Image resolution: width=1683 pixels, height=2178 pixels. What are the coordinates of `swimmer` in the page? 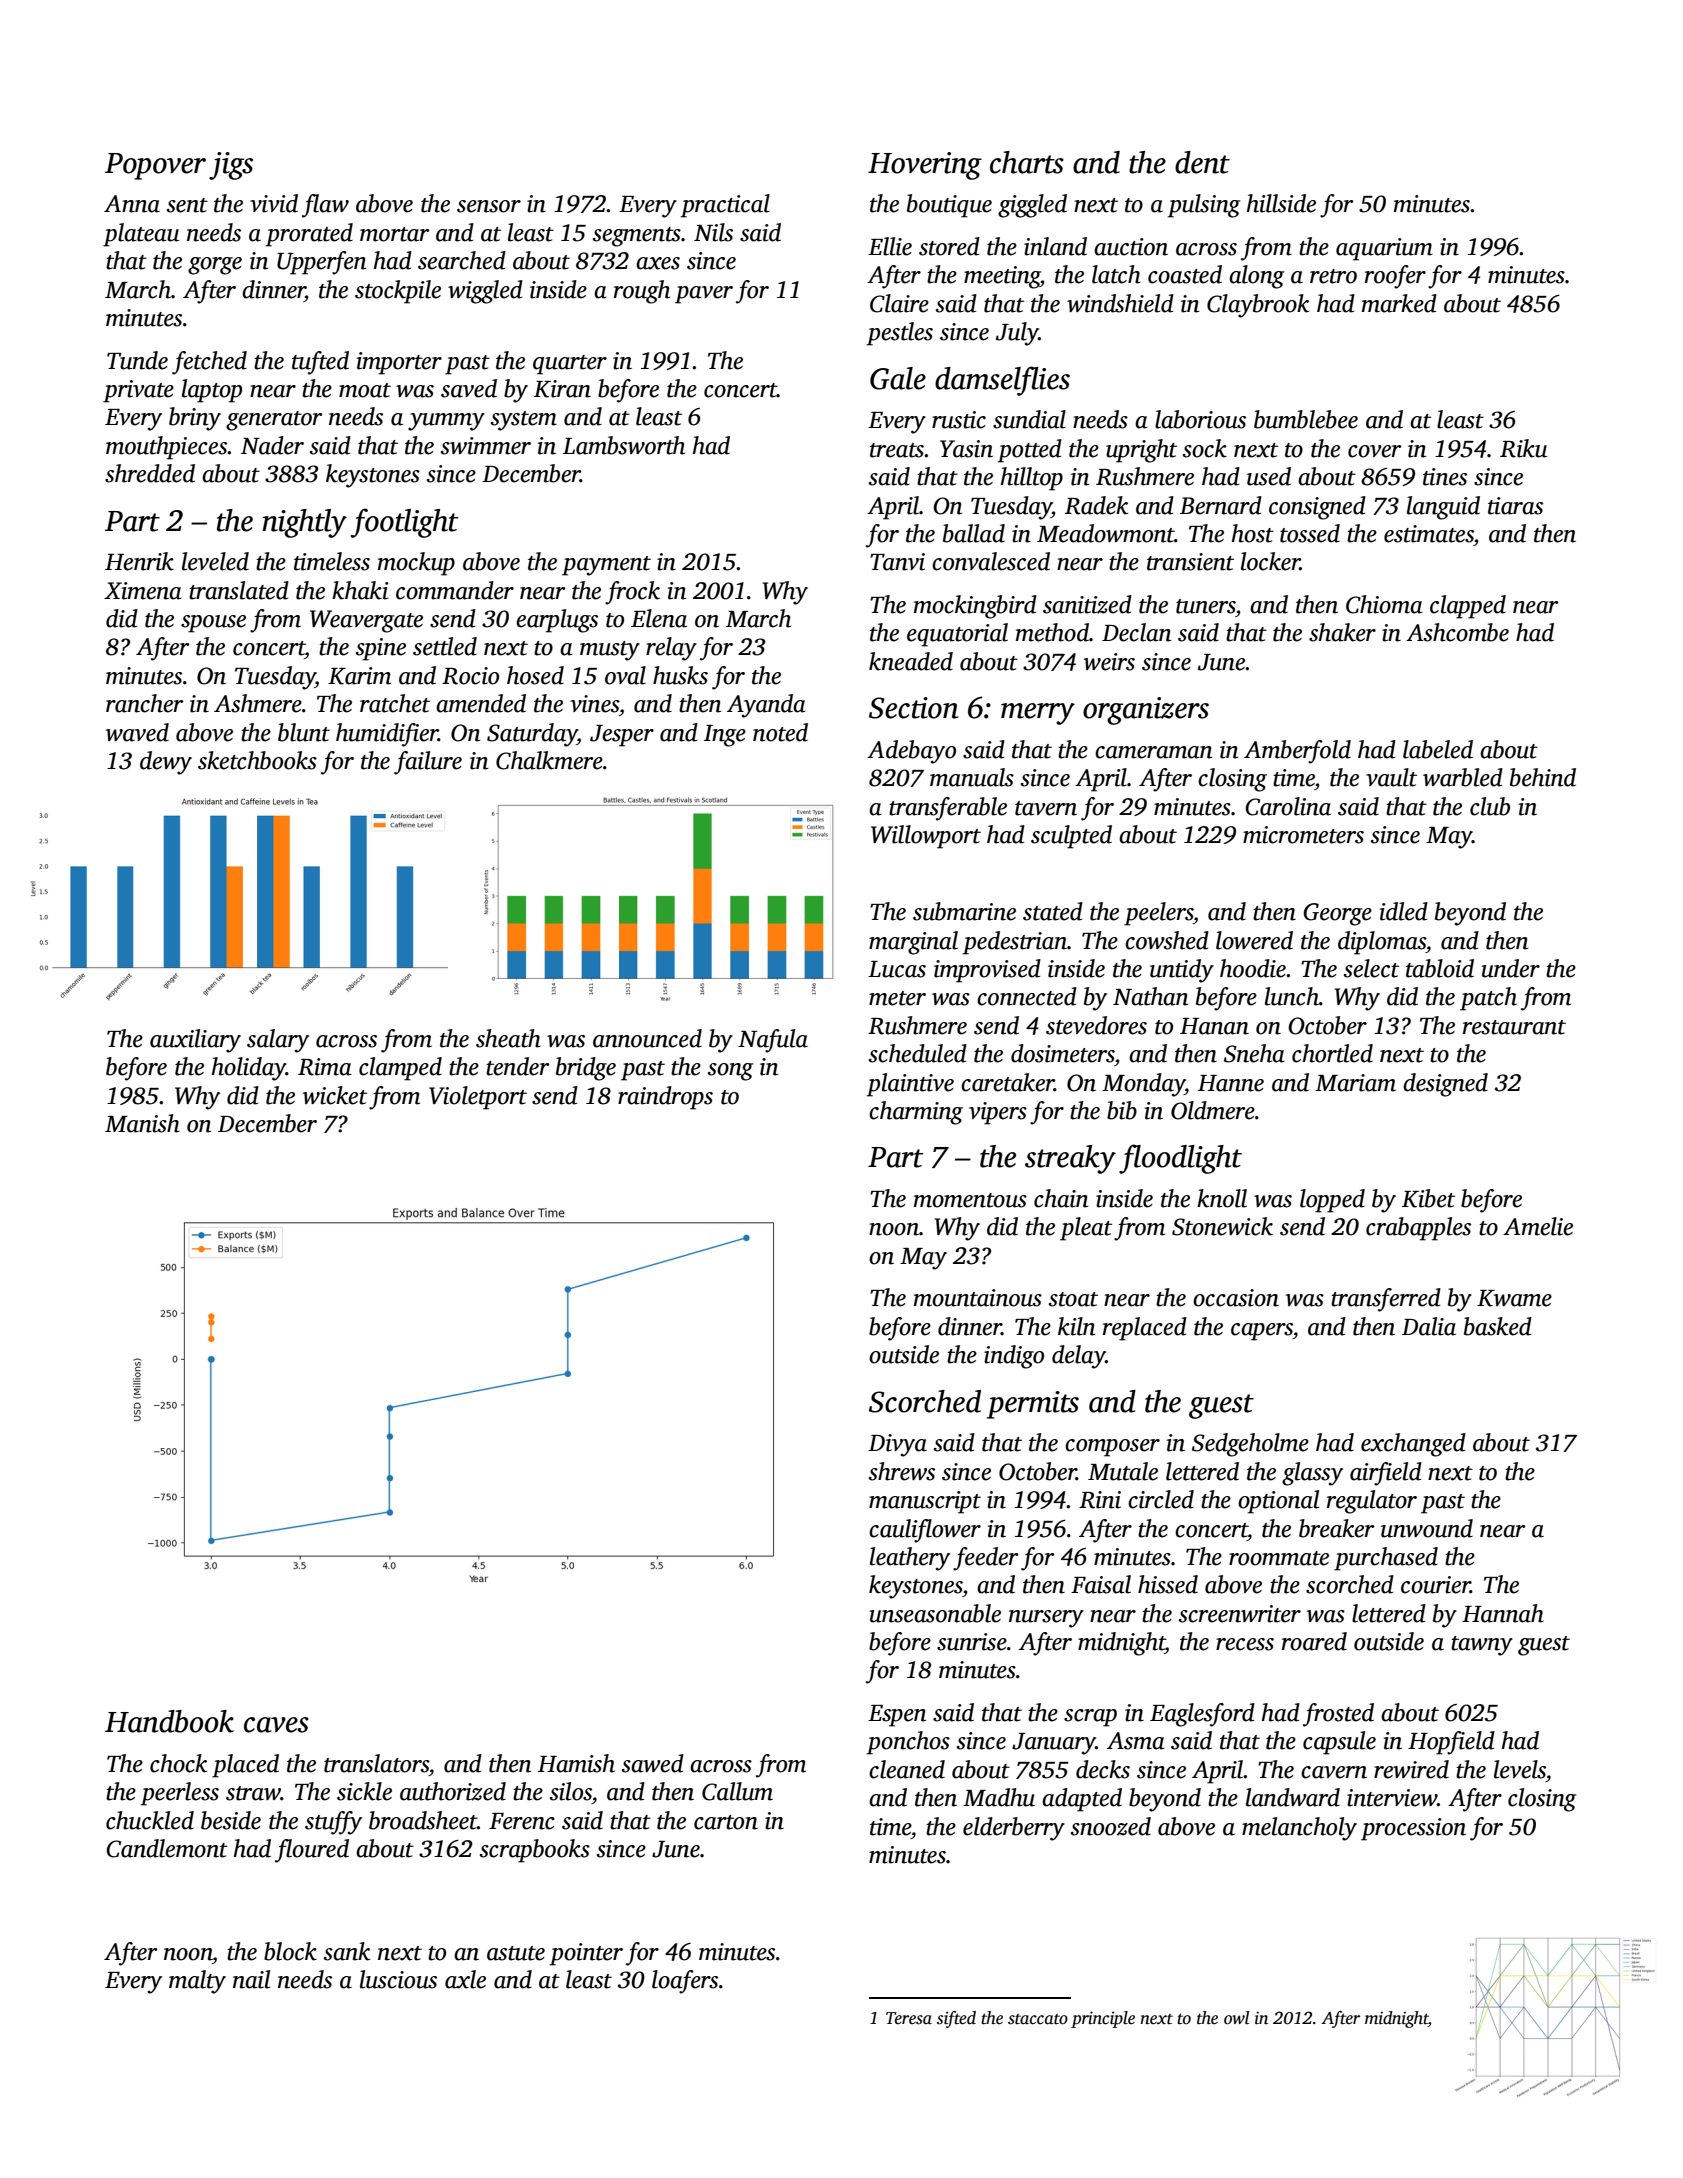 It's located at (486, 446).
